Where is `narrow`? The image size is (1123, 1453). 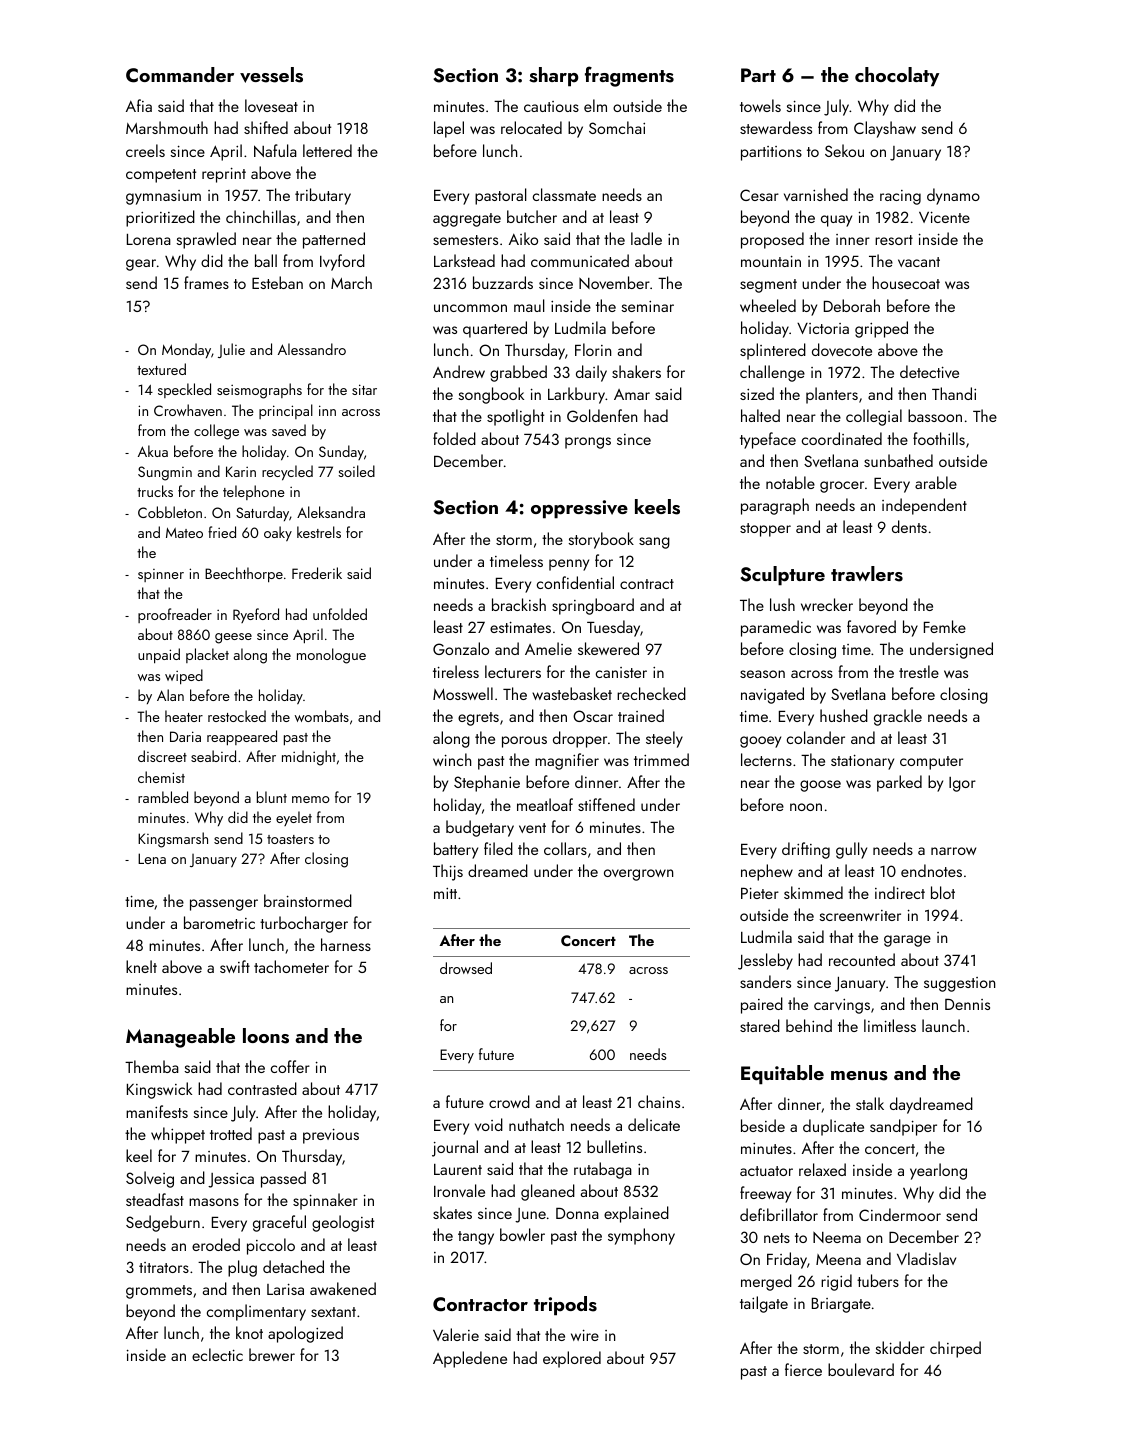
narrow is located at coordinates (953, 851).
